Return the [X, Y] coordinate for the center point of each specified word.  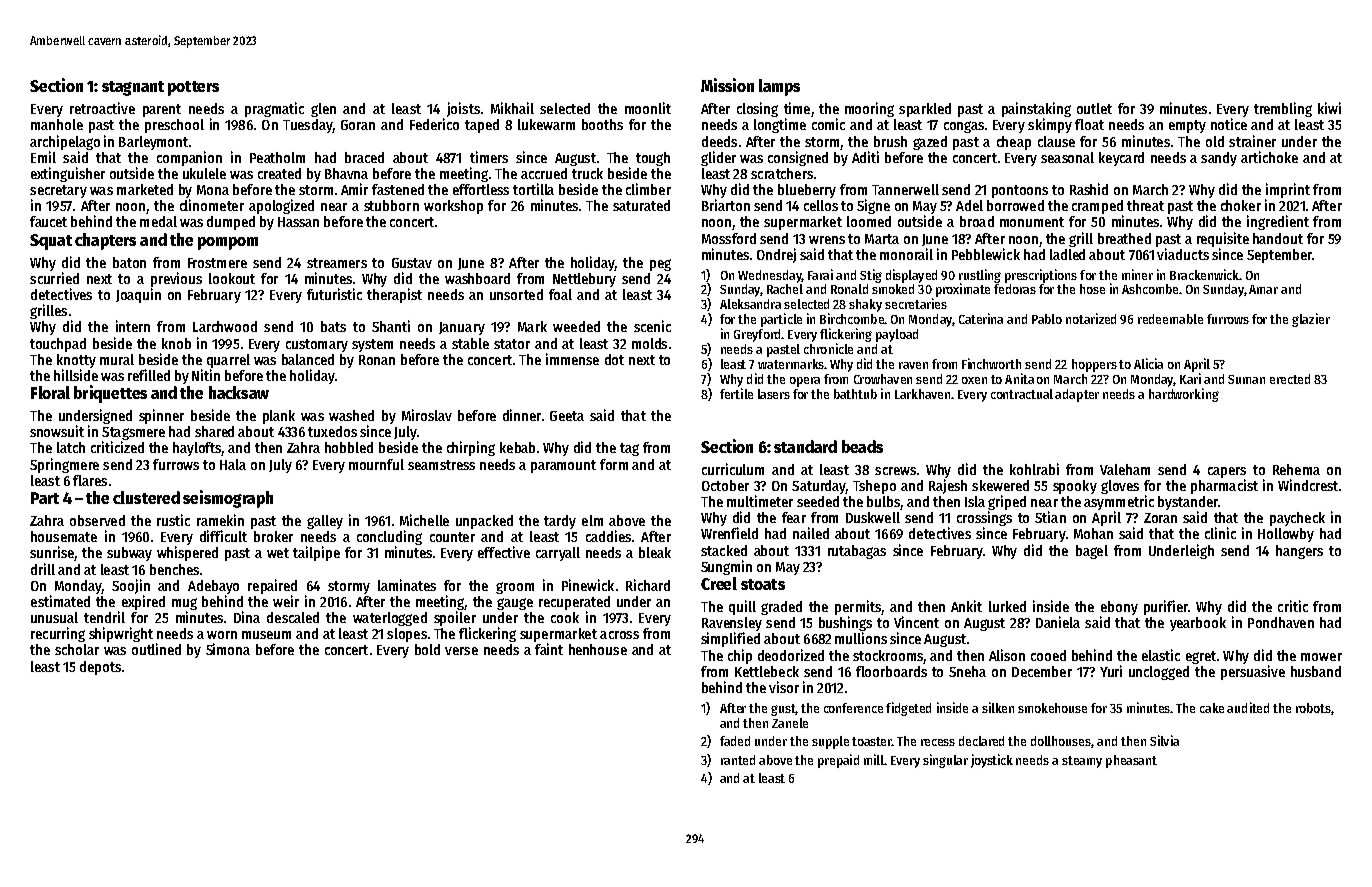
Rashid [1089, 189]
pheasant [1131, 761]
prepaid [838, 761]
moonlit [648, 108]
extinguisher [68, 174]
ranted [738, 760]
